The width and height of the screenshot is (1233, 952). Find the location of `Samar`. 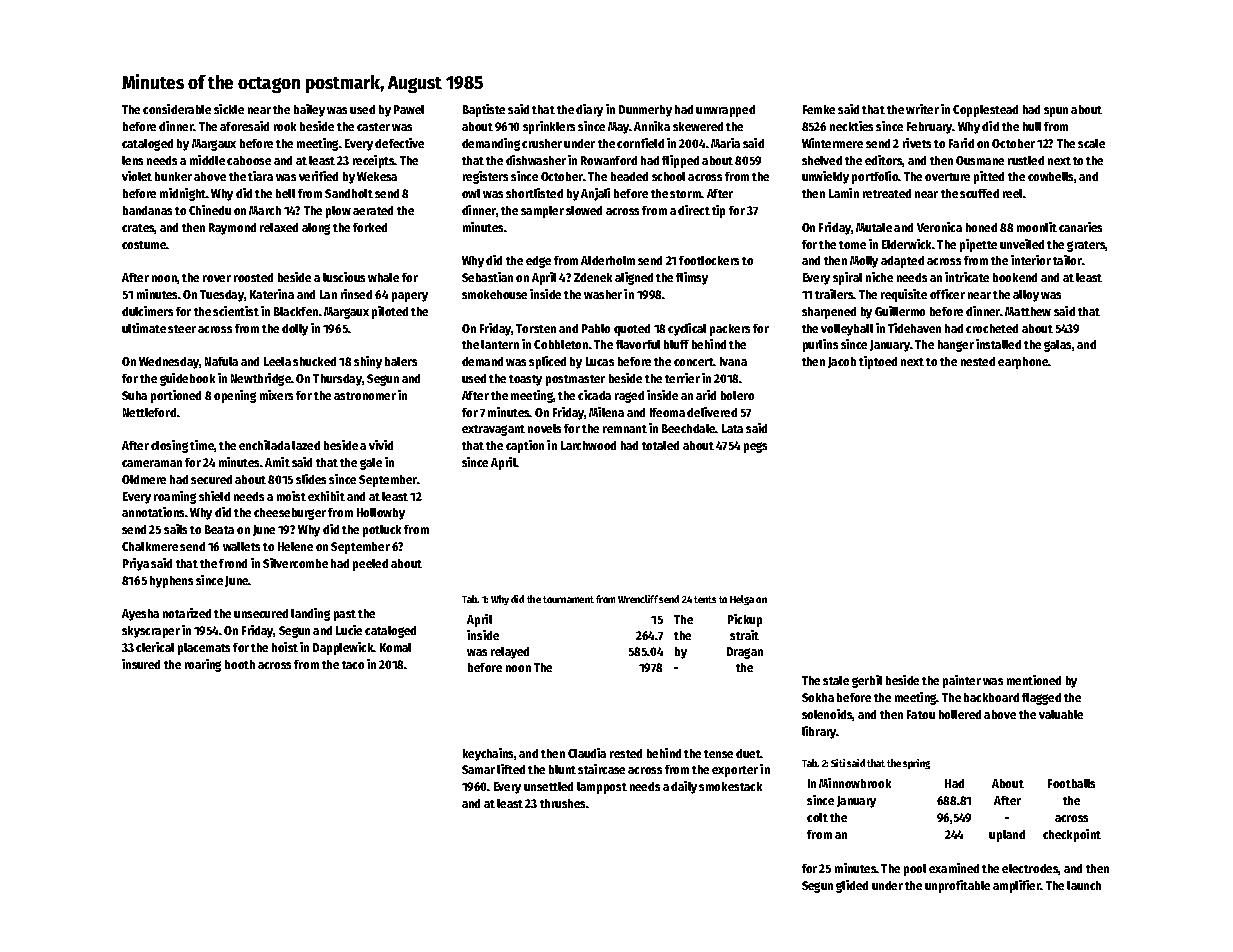

Samar is located at coordinates (478, 769).
